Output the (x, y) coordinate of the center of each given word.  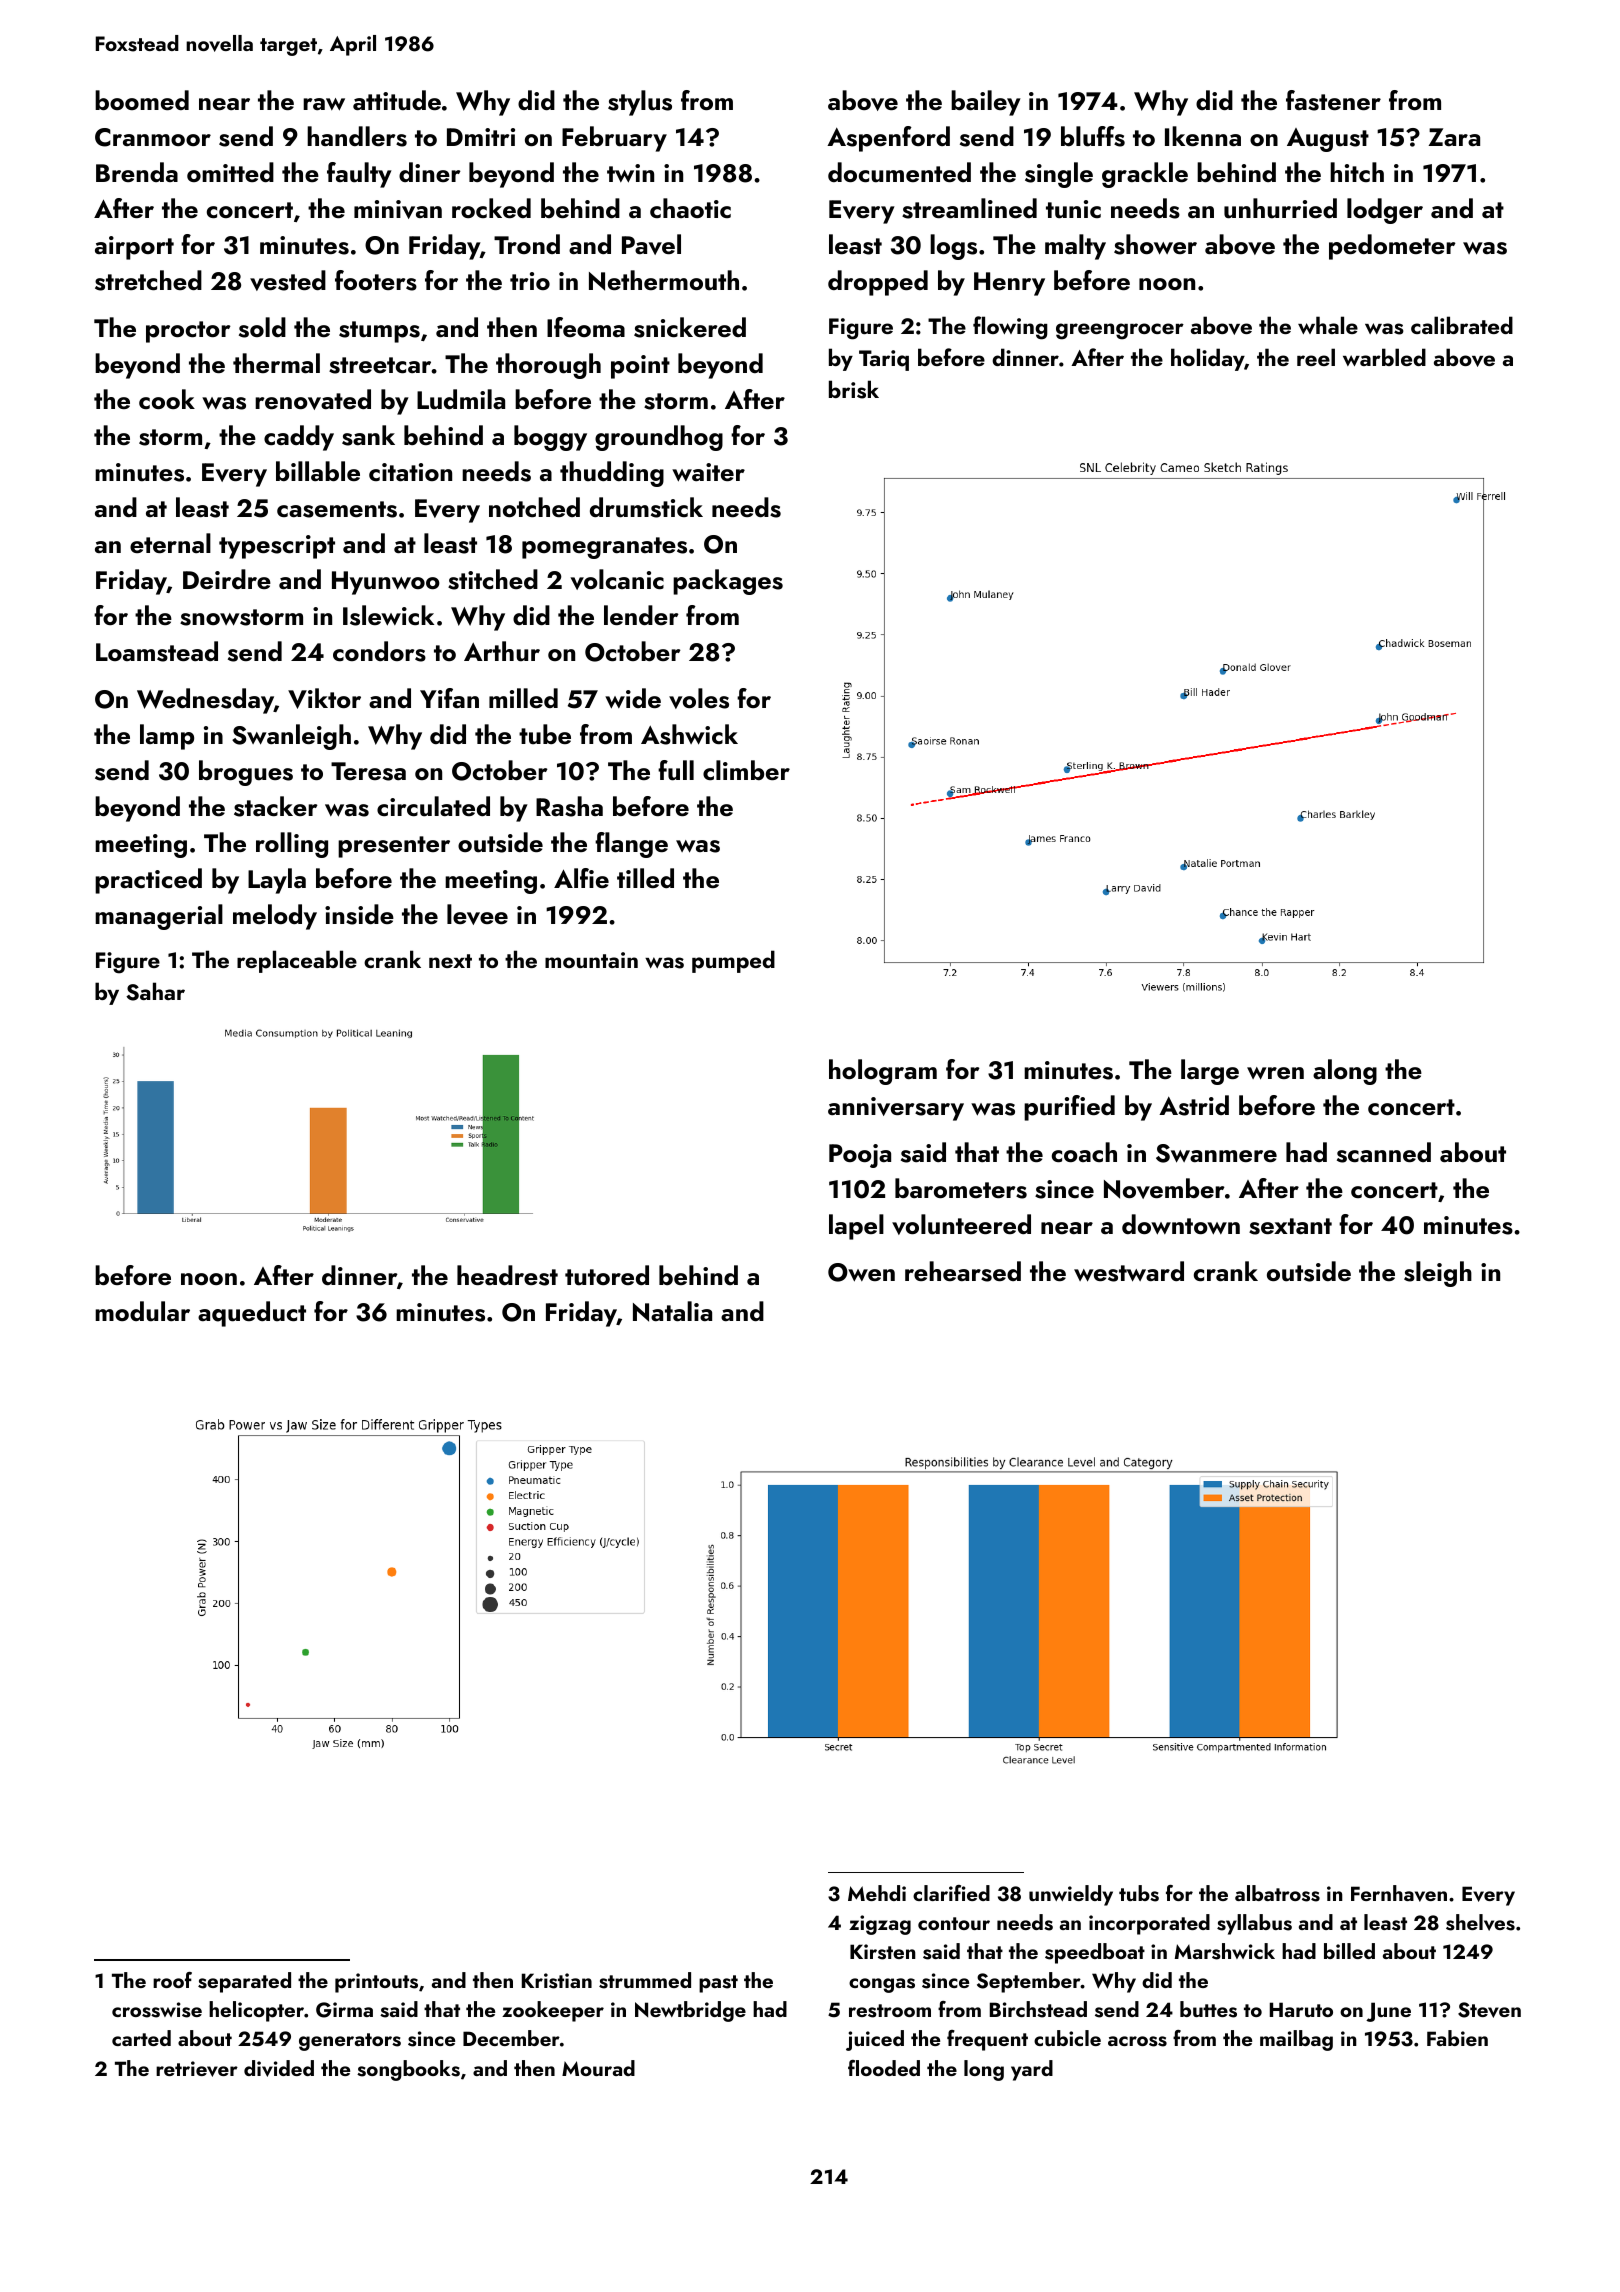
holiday (1207, 359)
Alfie (581, 878)
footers (376, 280)
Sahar (155, 991)
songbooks (408, 2070)
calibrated (1462, 325)
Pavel (651, 244)
